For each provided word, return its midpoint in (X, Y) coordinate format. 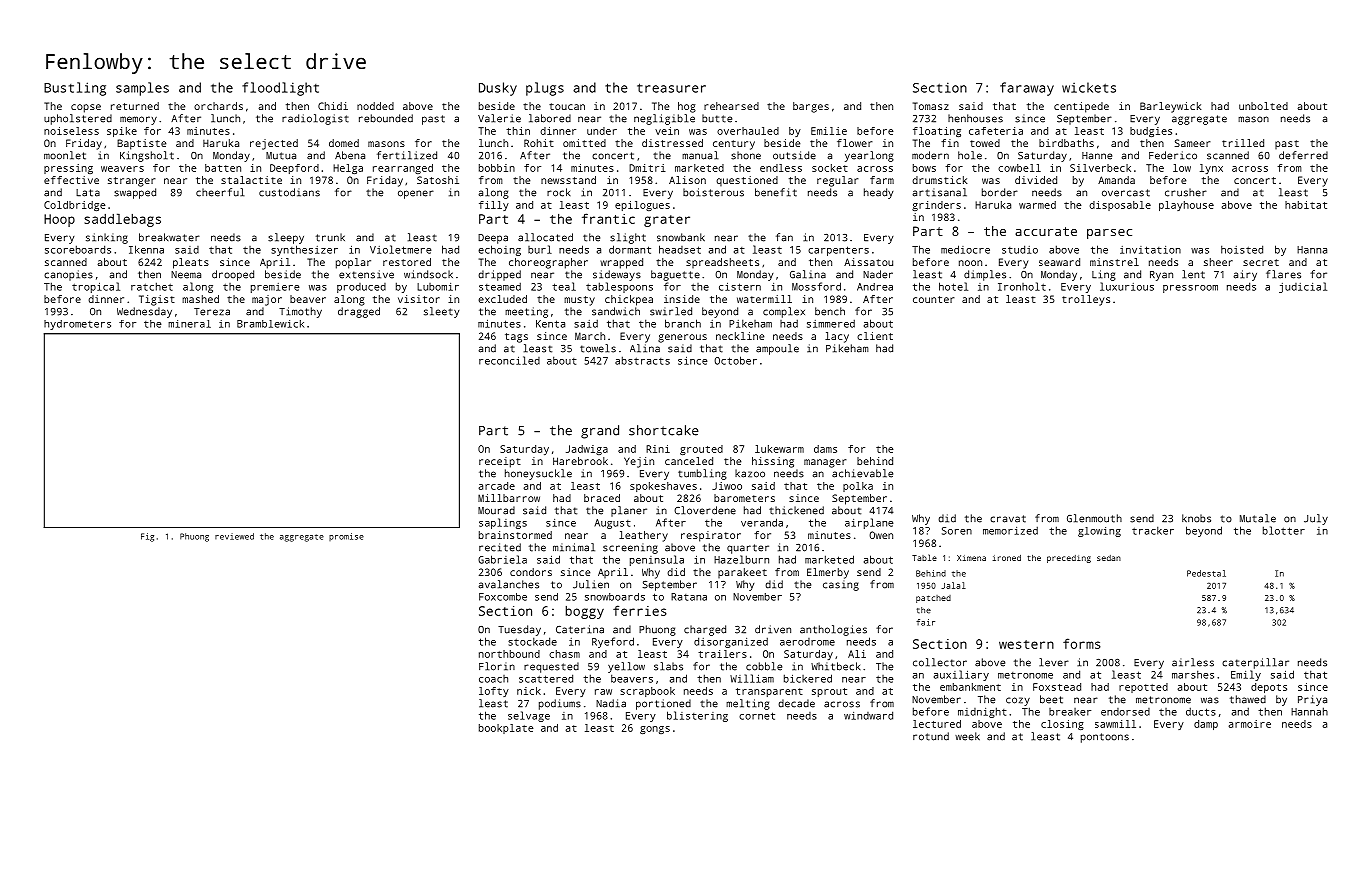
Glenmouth (1094, 518)
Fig (147, 537)
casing (841, 585)
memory (138, 120)
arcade (496, 486)
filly (494, 206)
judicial (1303, 287)
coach (493, 679)
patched (933, 599)
